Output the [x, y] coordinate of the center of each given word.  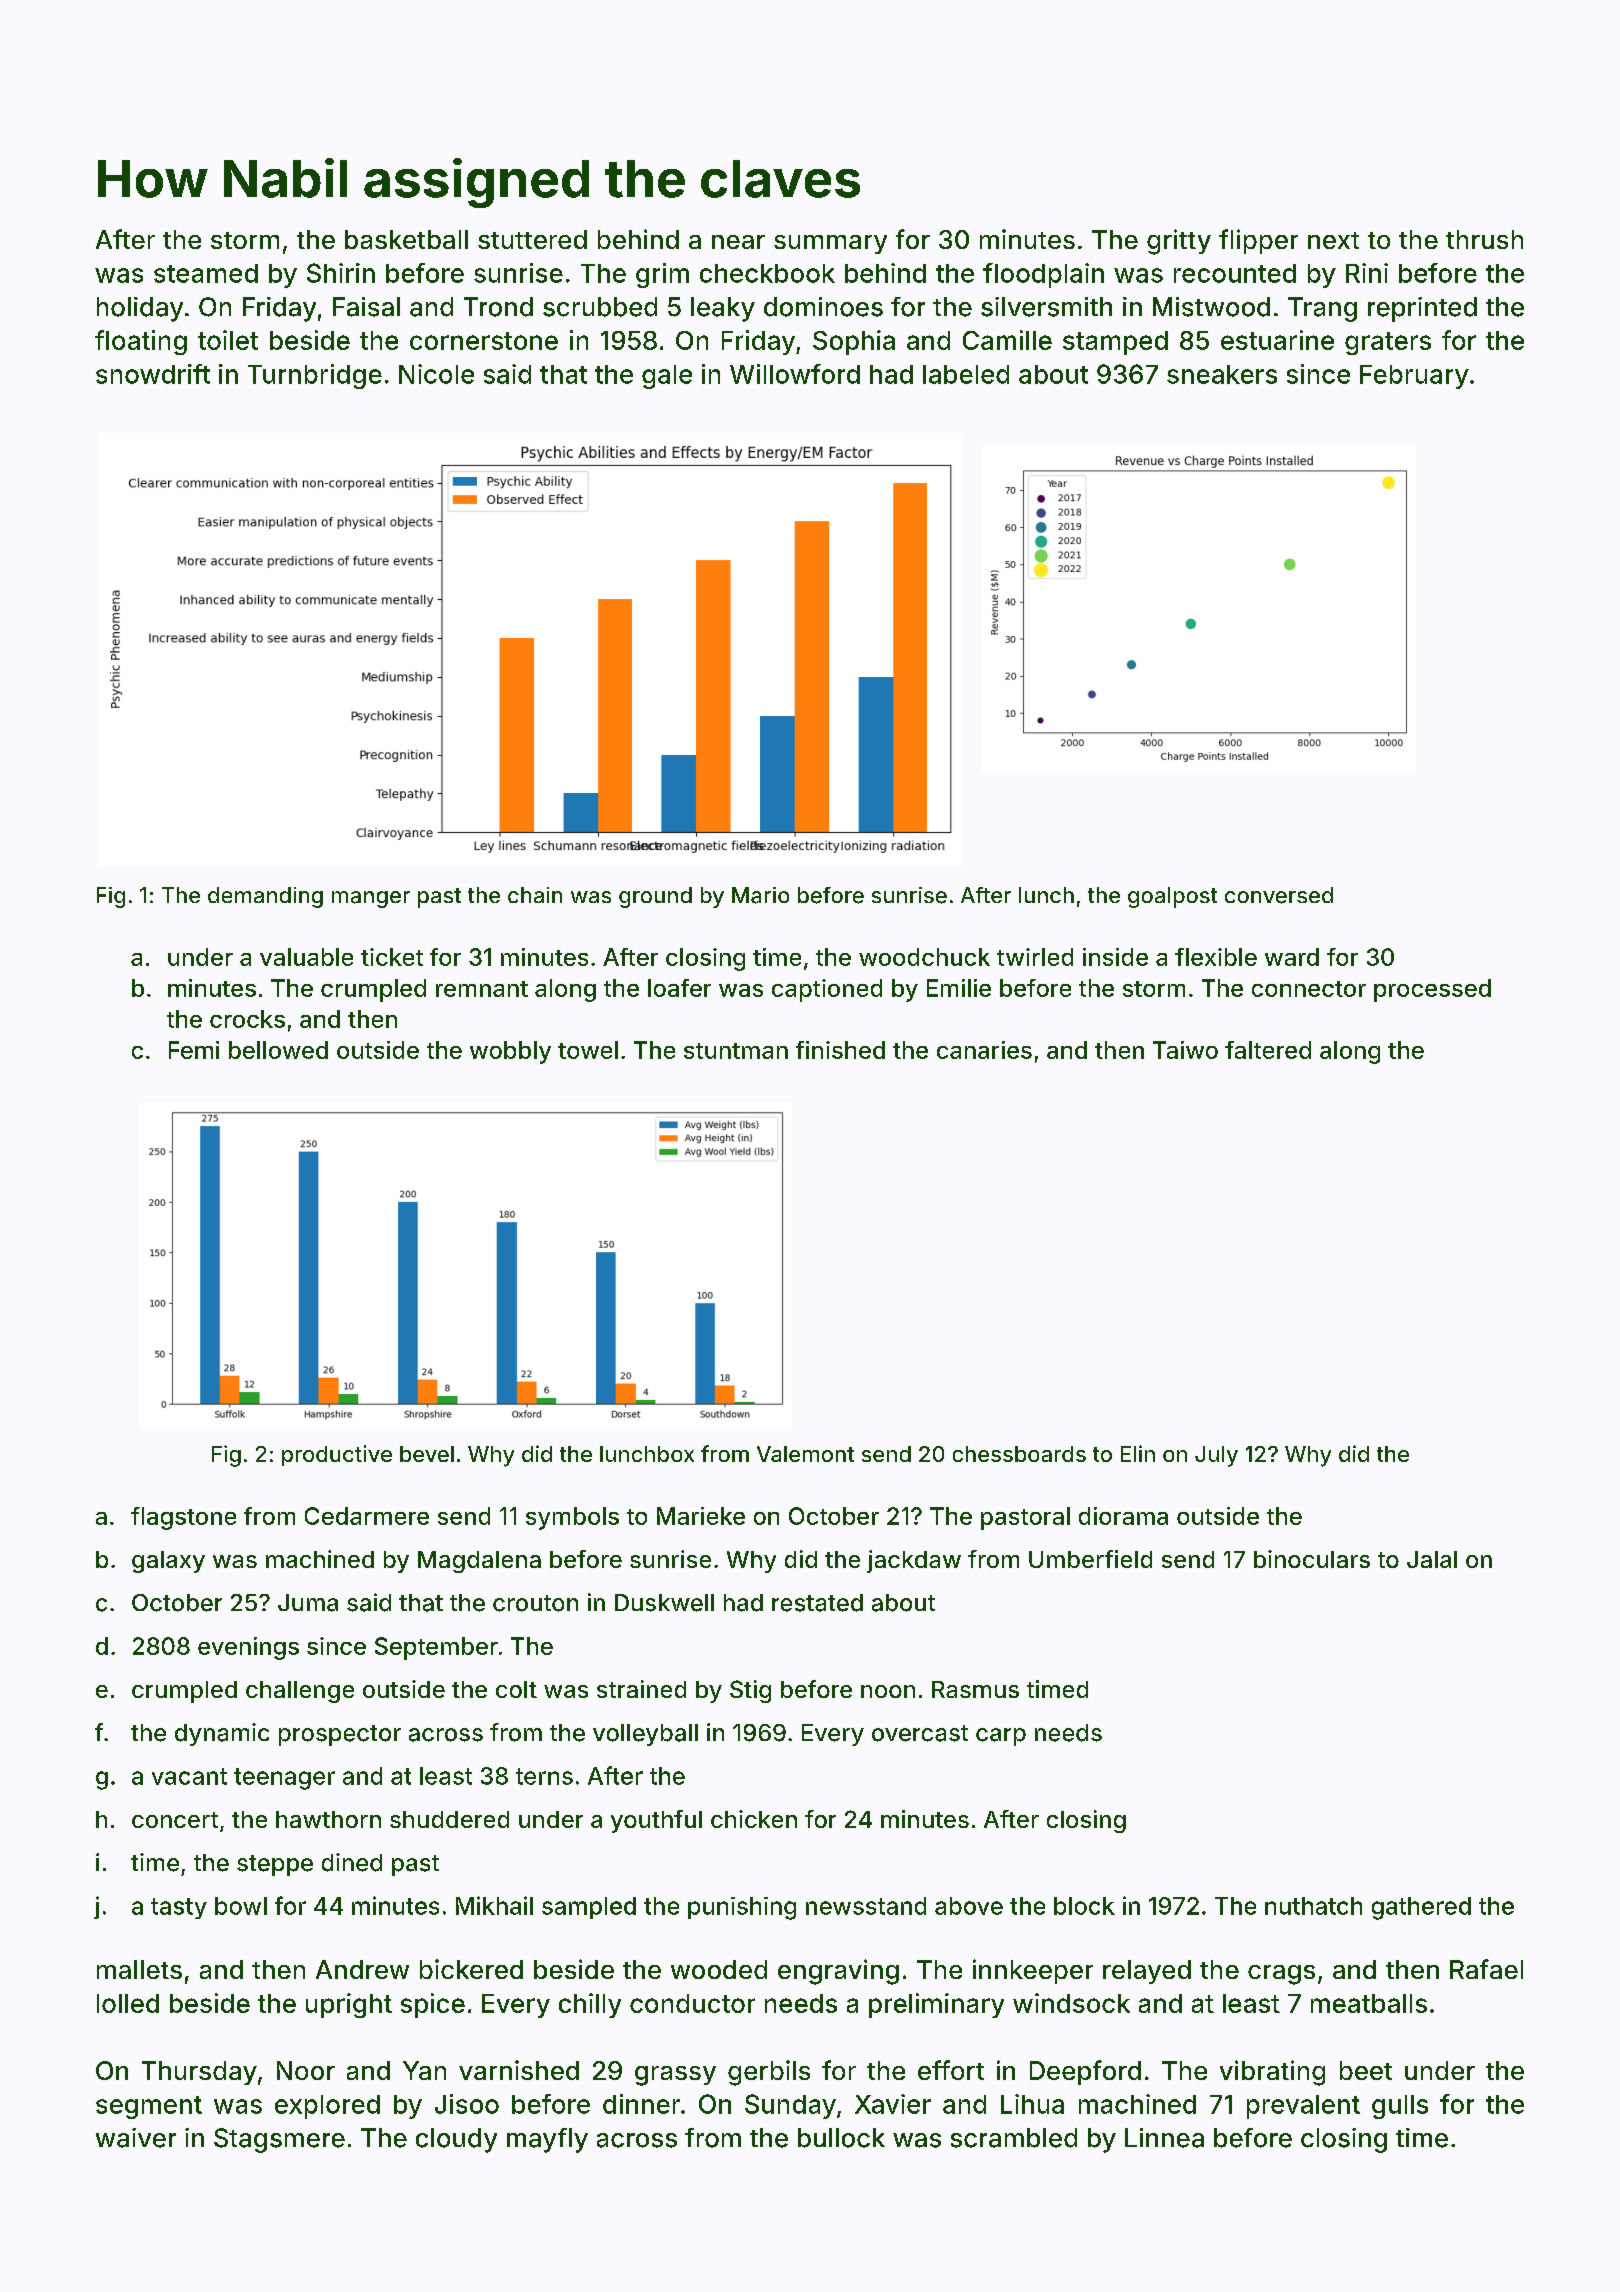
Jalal [1432, 1559]
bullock [841, 2138]
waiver [136, 2138]
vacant [189, 1776]
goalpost [1172, 897]
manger [371, 899]
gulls [1400, 2107]
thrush [1484, 239]
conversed [1279, 895]
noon [888, 1691]
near [738, 242]
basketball [406, 239]
